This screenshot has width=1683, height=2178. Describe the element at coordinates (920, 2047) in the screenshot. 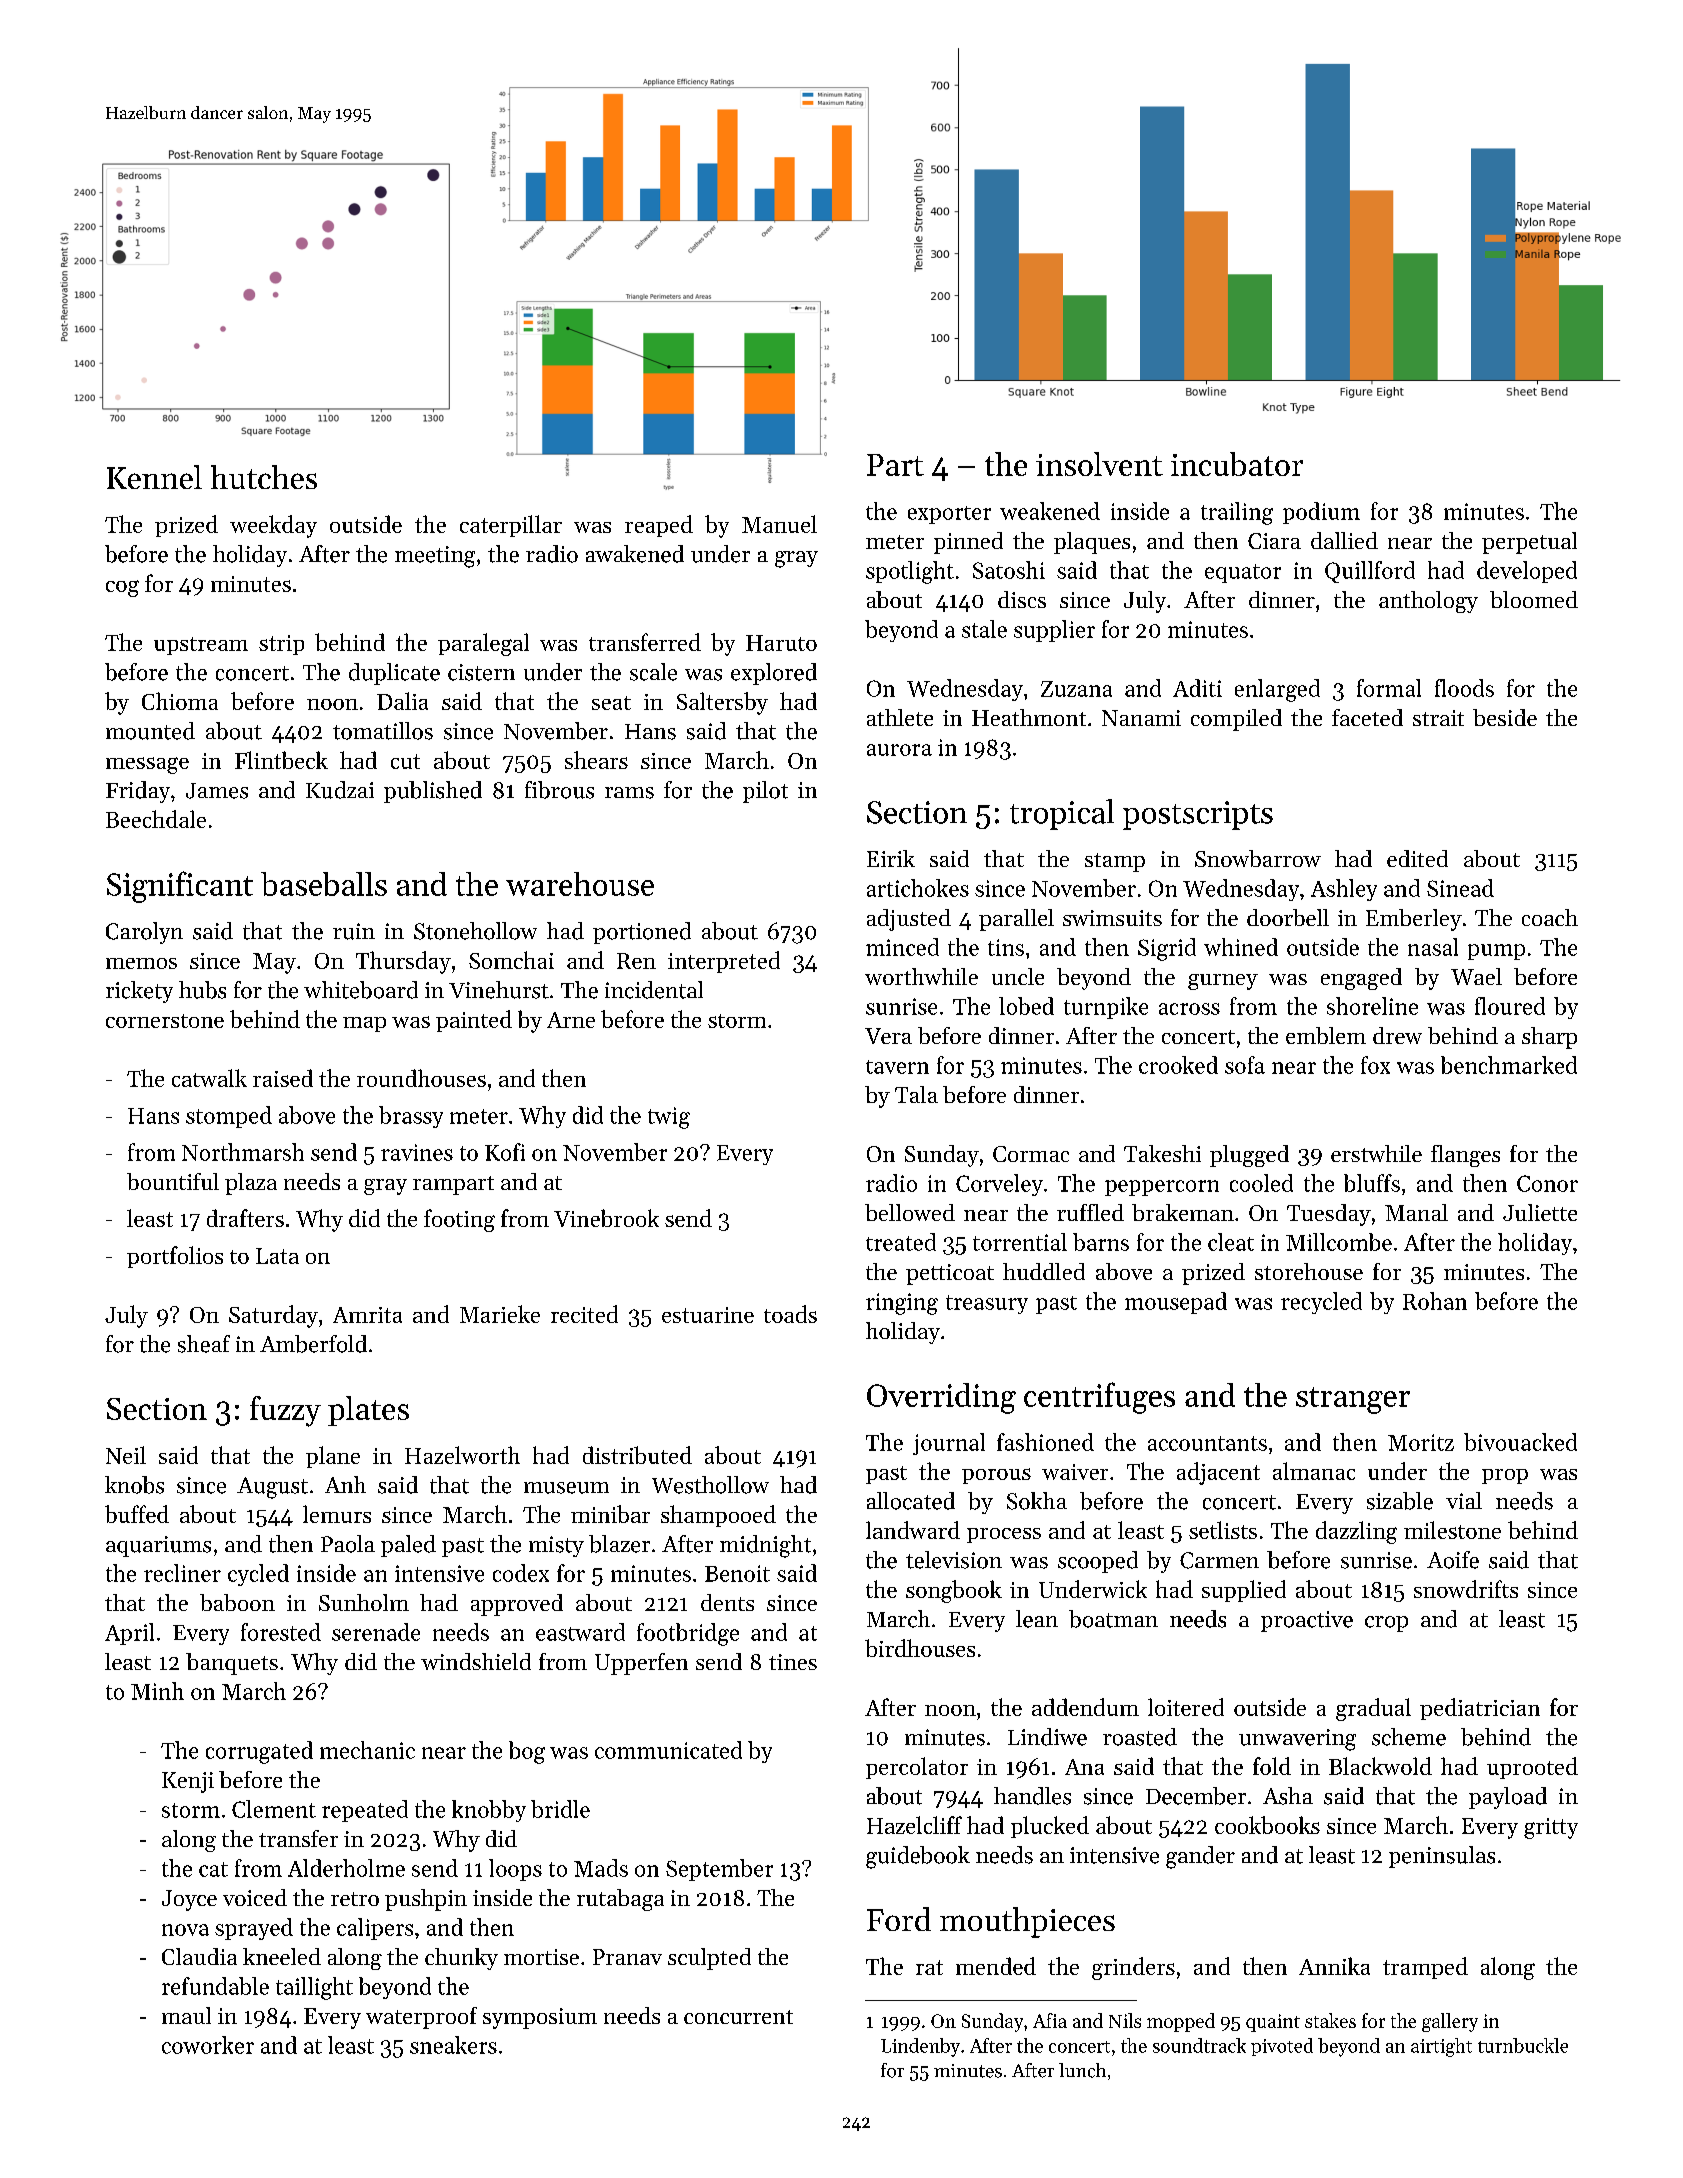

I see `Lindenby` at that location.
